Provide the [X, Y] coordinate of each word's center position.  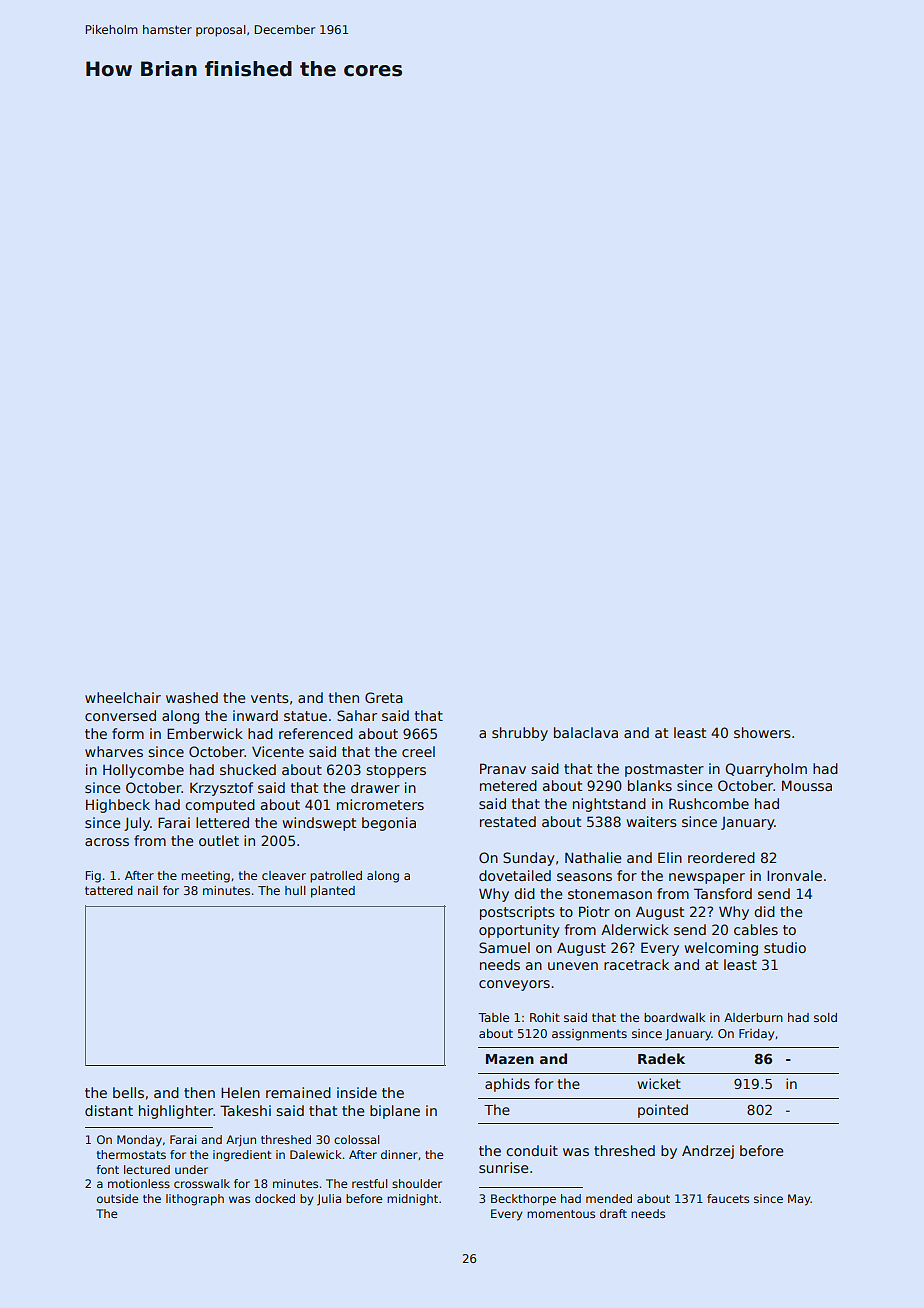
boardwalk [674, 1017]
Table [493, 1017]
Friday [756, 1035]
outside [118, 1198]
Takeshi [245, 1110]
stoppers [396, 771]
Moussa [807, 785]
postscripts [517, 913]
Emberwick [205, 733]
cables [756, 929]
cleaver [284, 875]
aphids [507, 1085]
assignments [589, 1035]
